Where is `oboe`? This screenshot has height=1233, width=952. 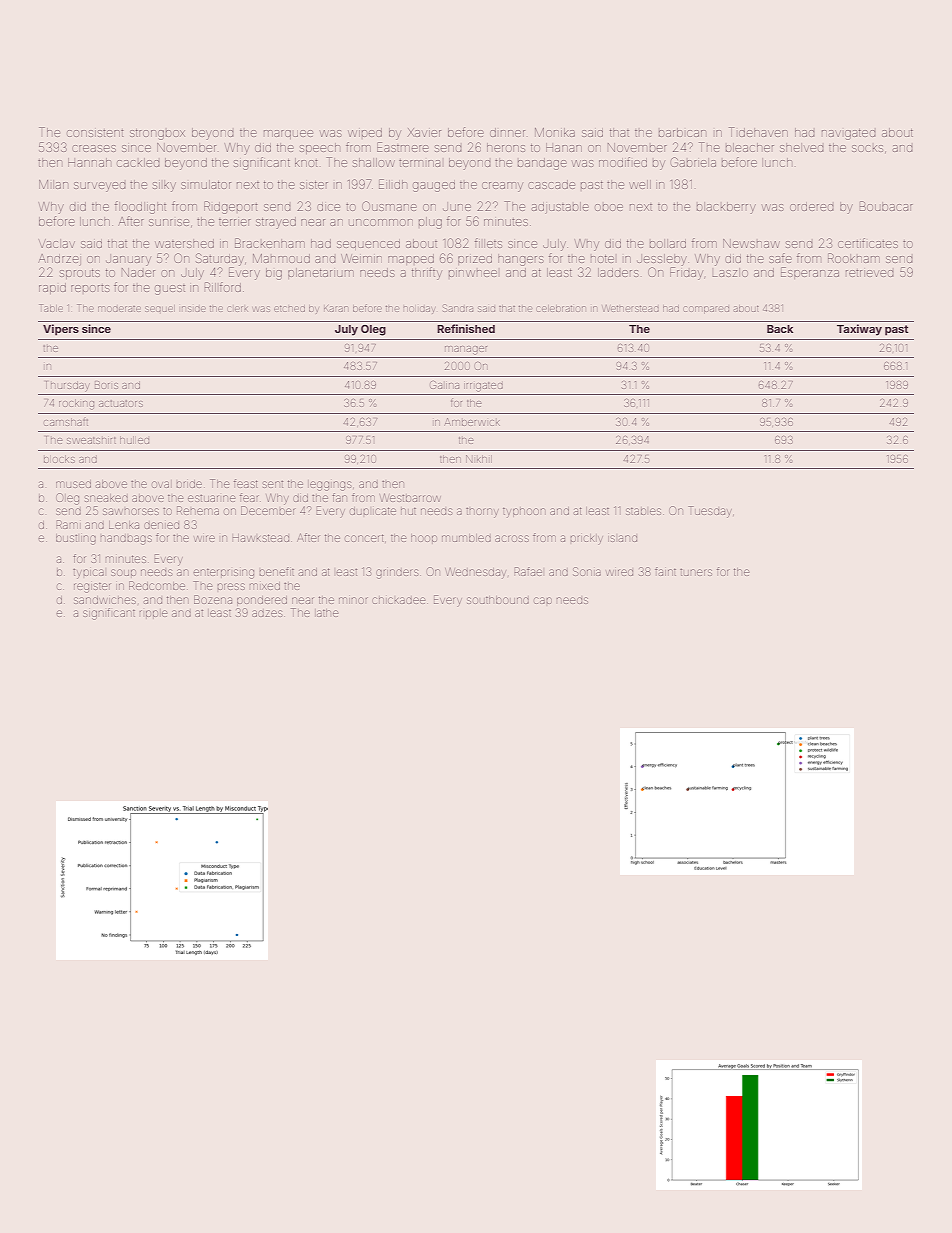
oboe is located at coordinates (609, 207).
